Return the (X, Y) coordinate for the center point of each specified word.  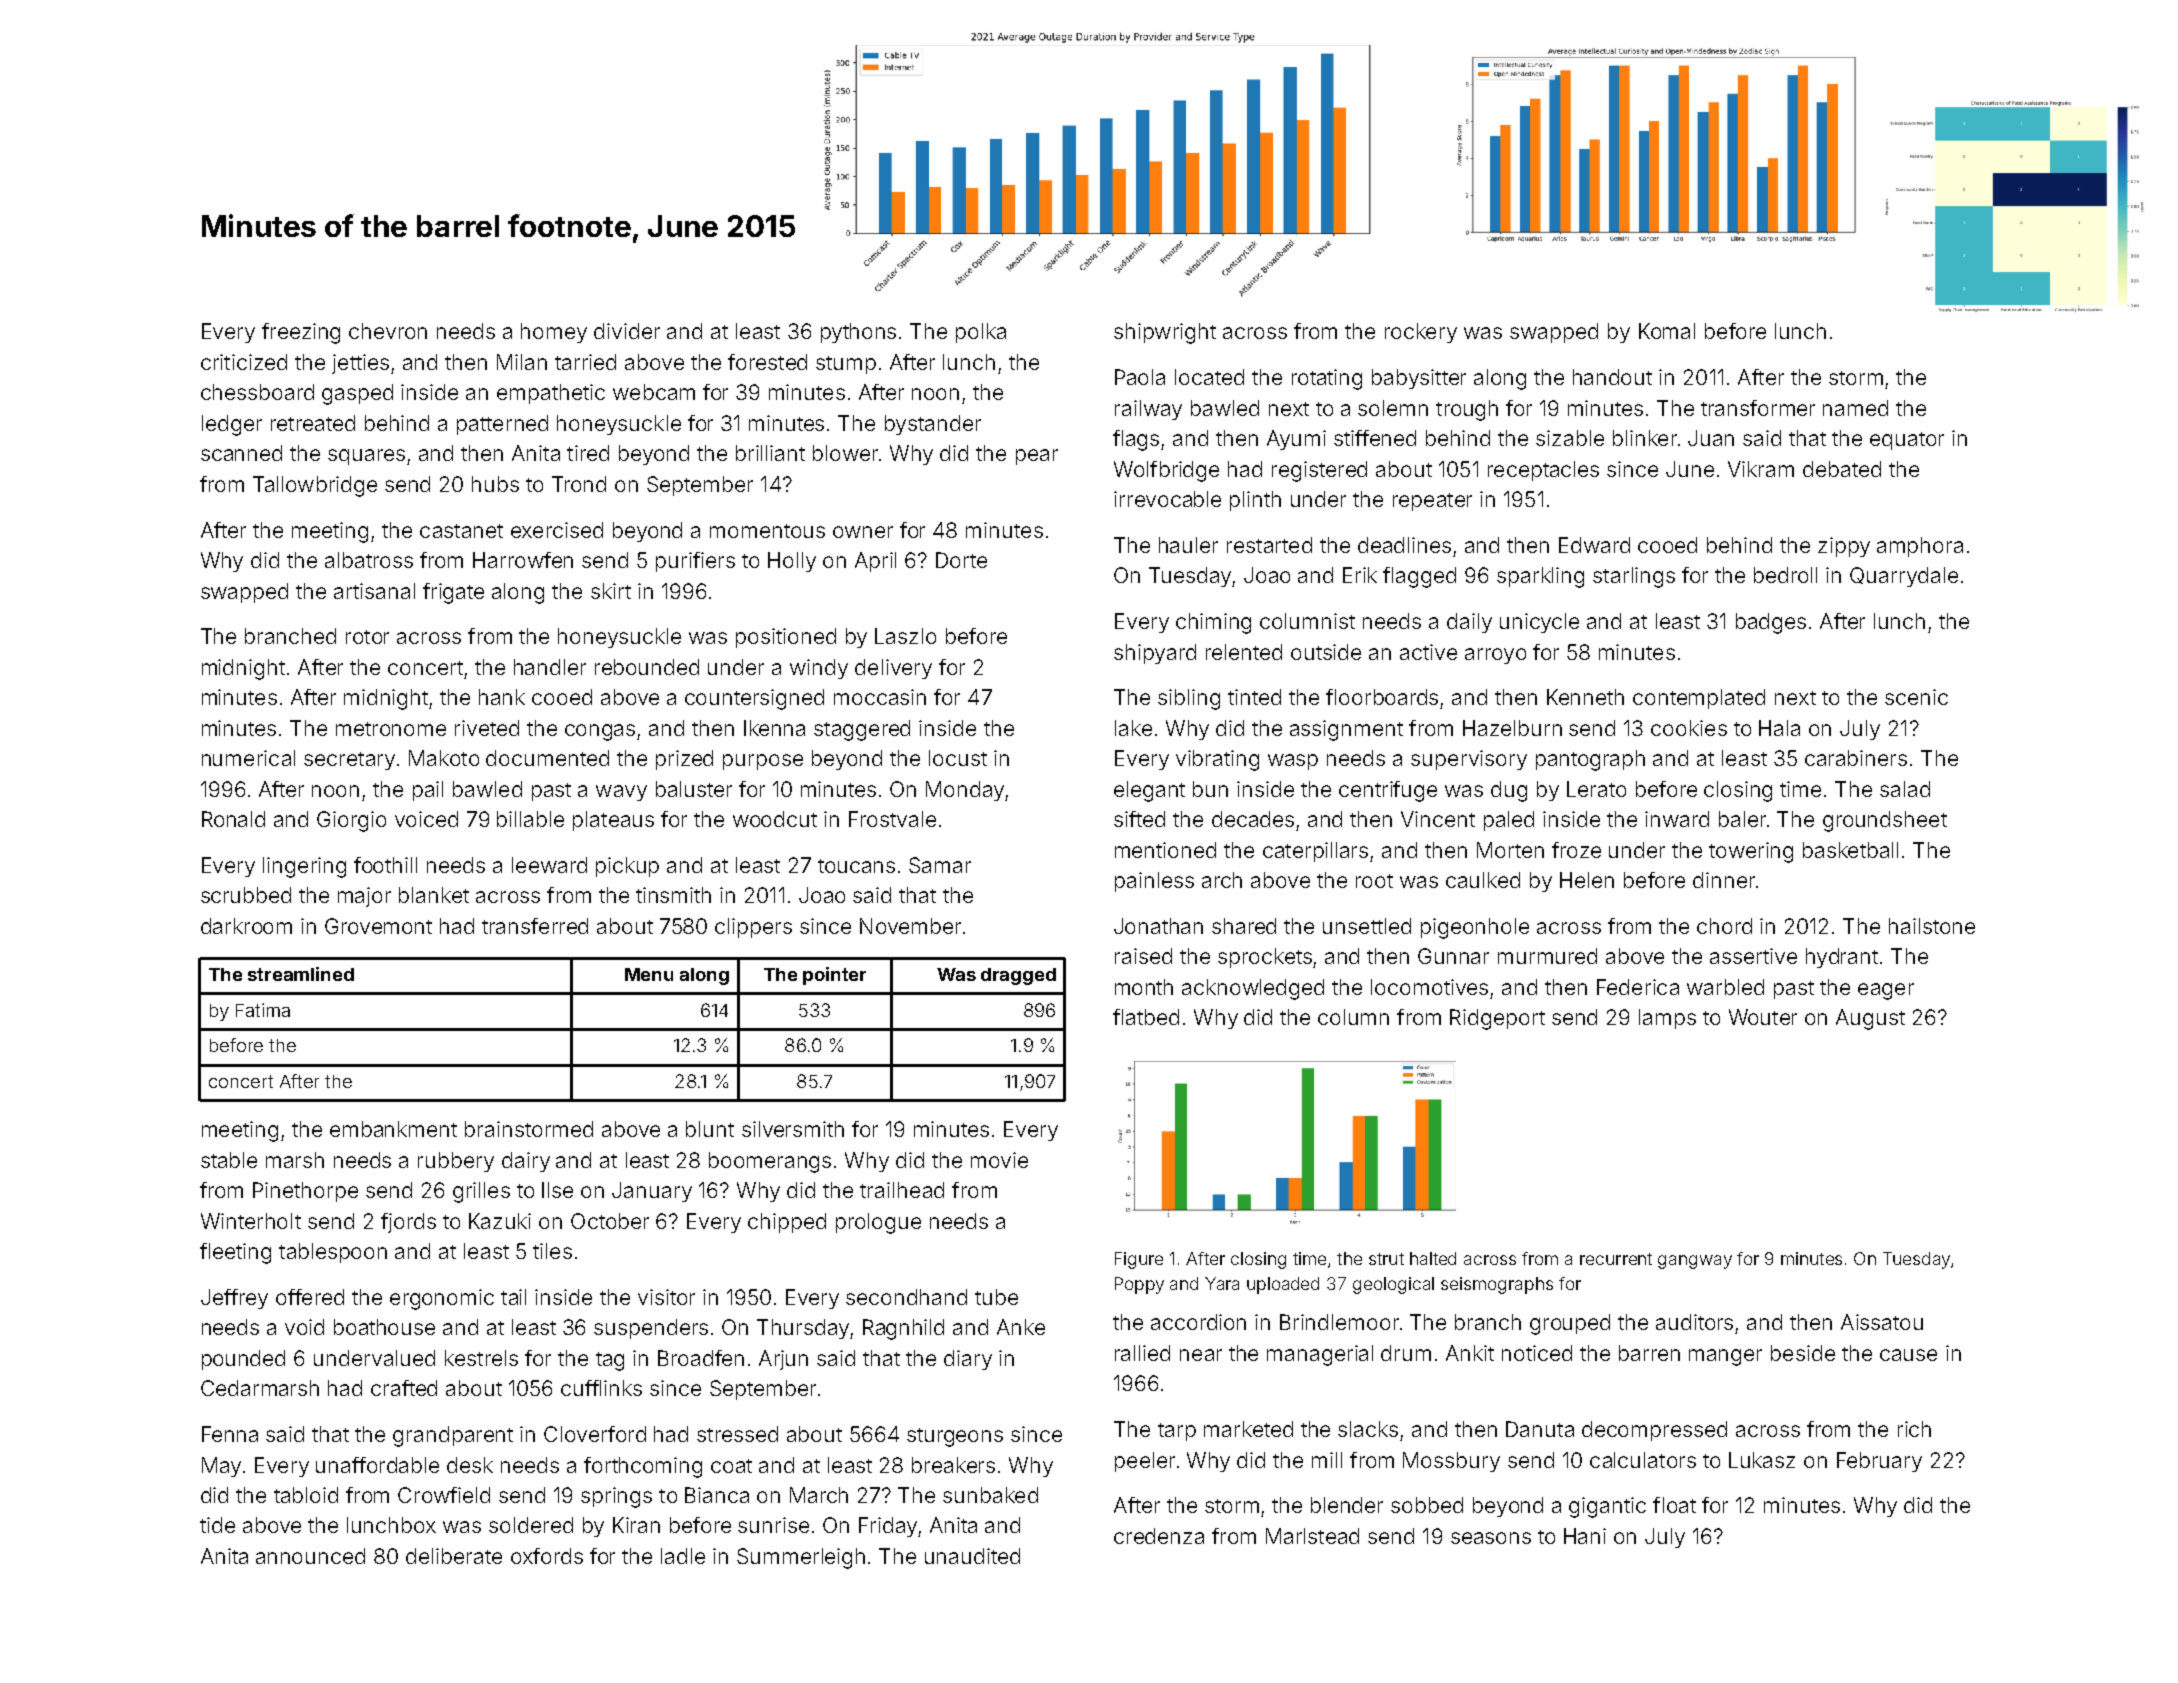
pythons (858, 333)
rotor (367, 637)
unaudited (972, 1556)
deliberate (454, 1556)
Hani (1585, 1536)
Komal (1667, 331)
